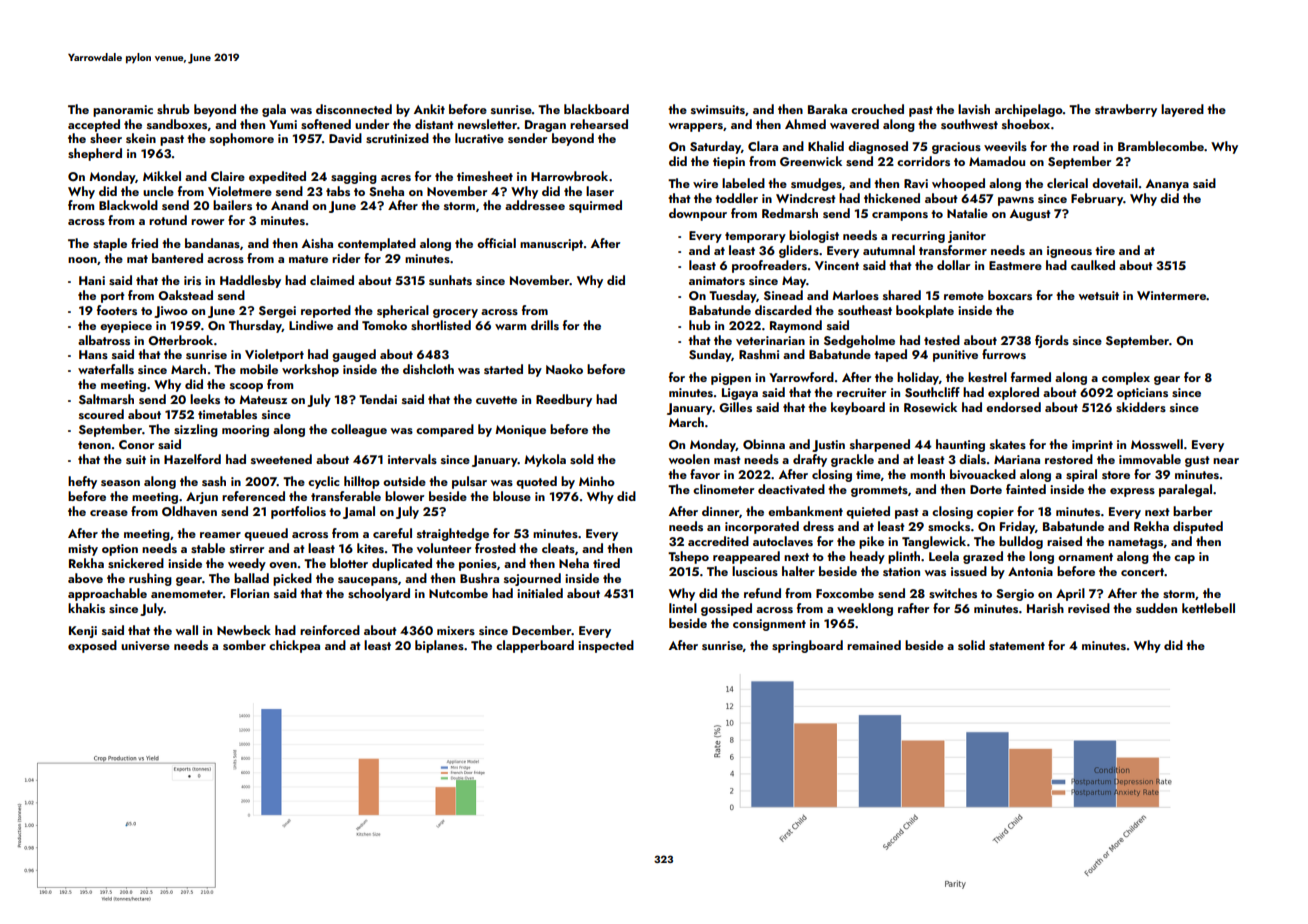  Describe the element at coordinates (1172, 295) in the screenshot. I see `Wintermere` at that location.
